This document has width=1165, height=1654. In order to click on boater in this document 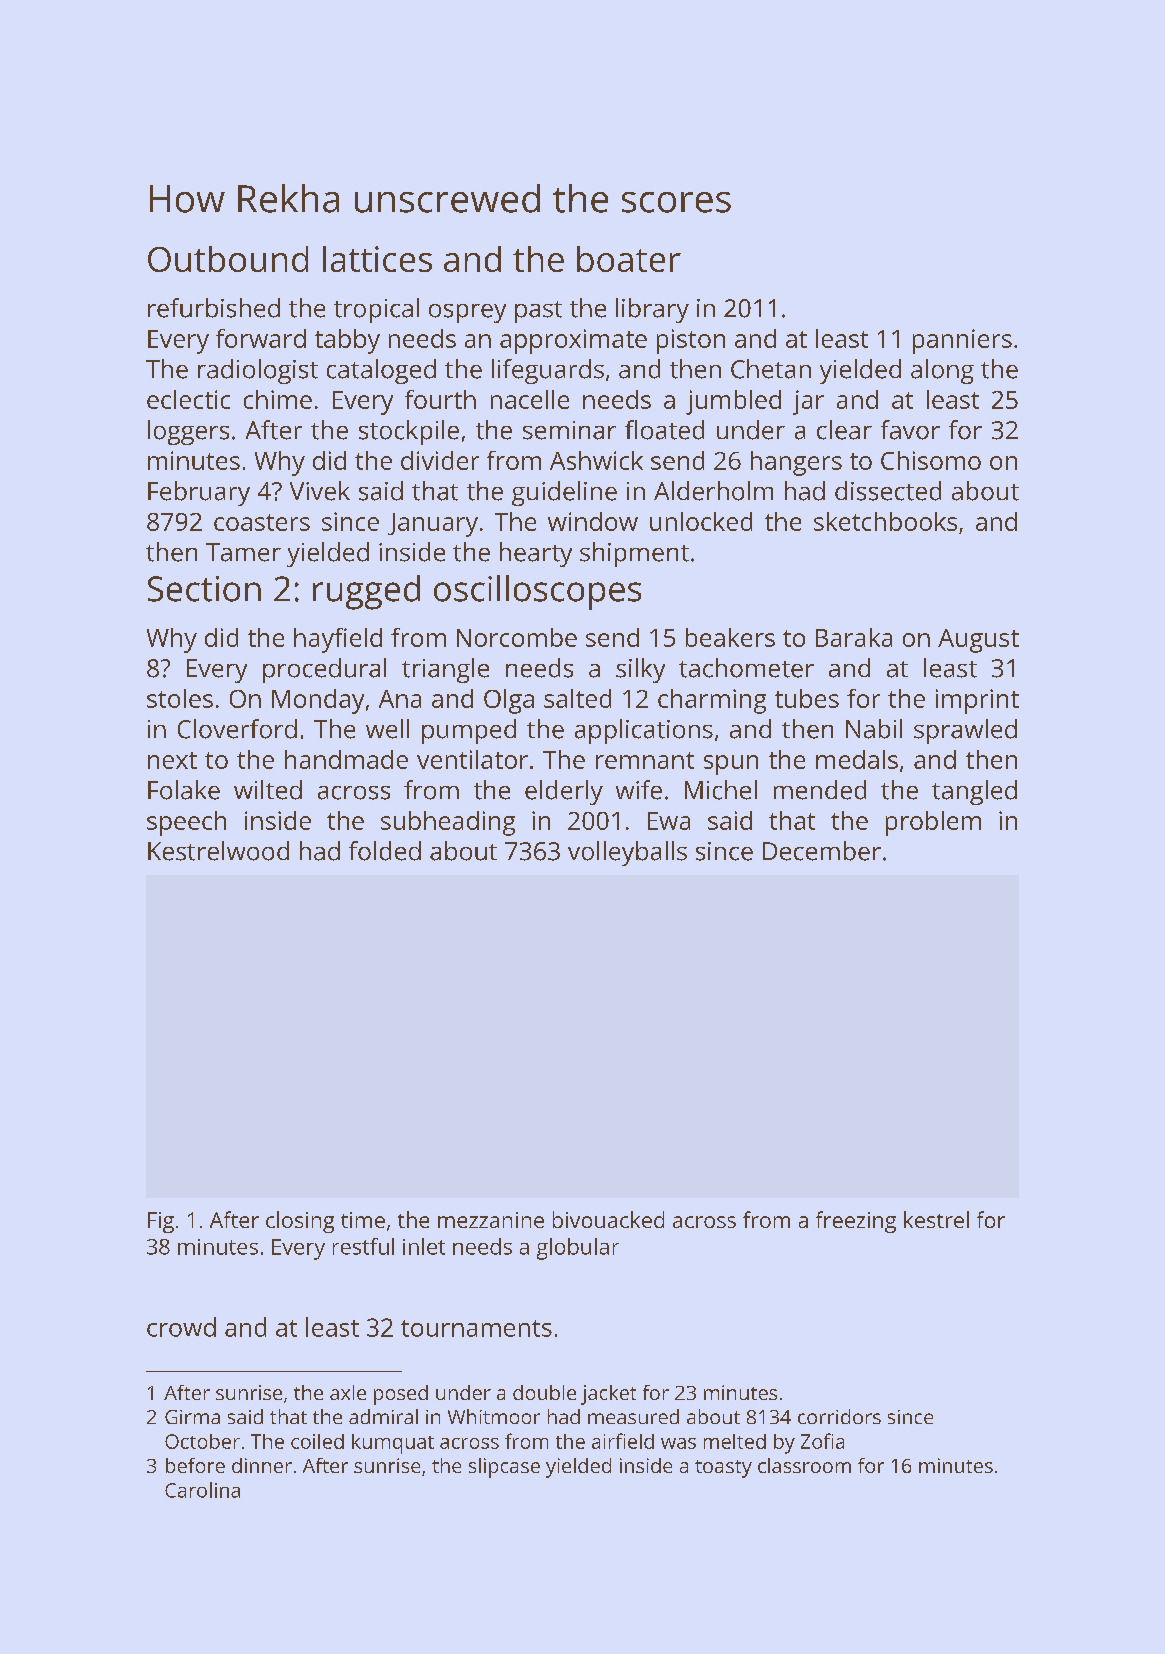, I will do `click(629, 259)`.
